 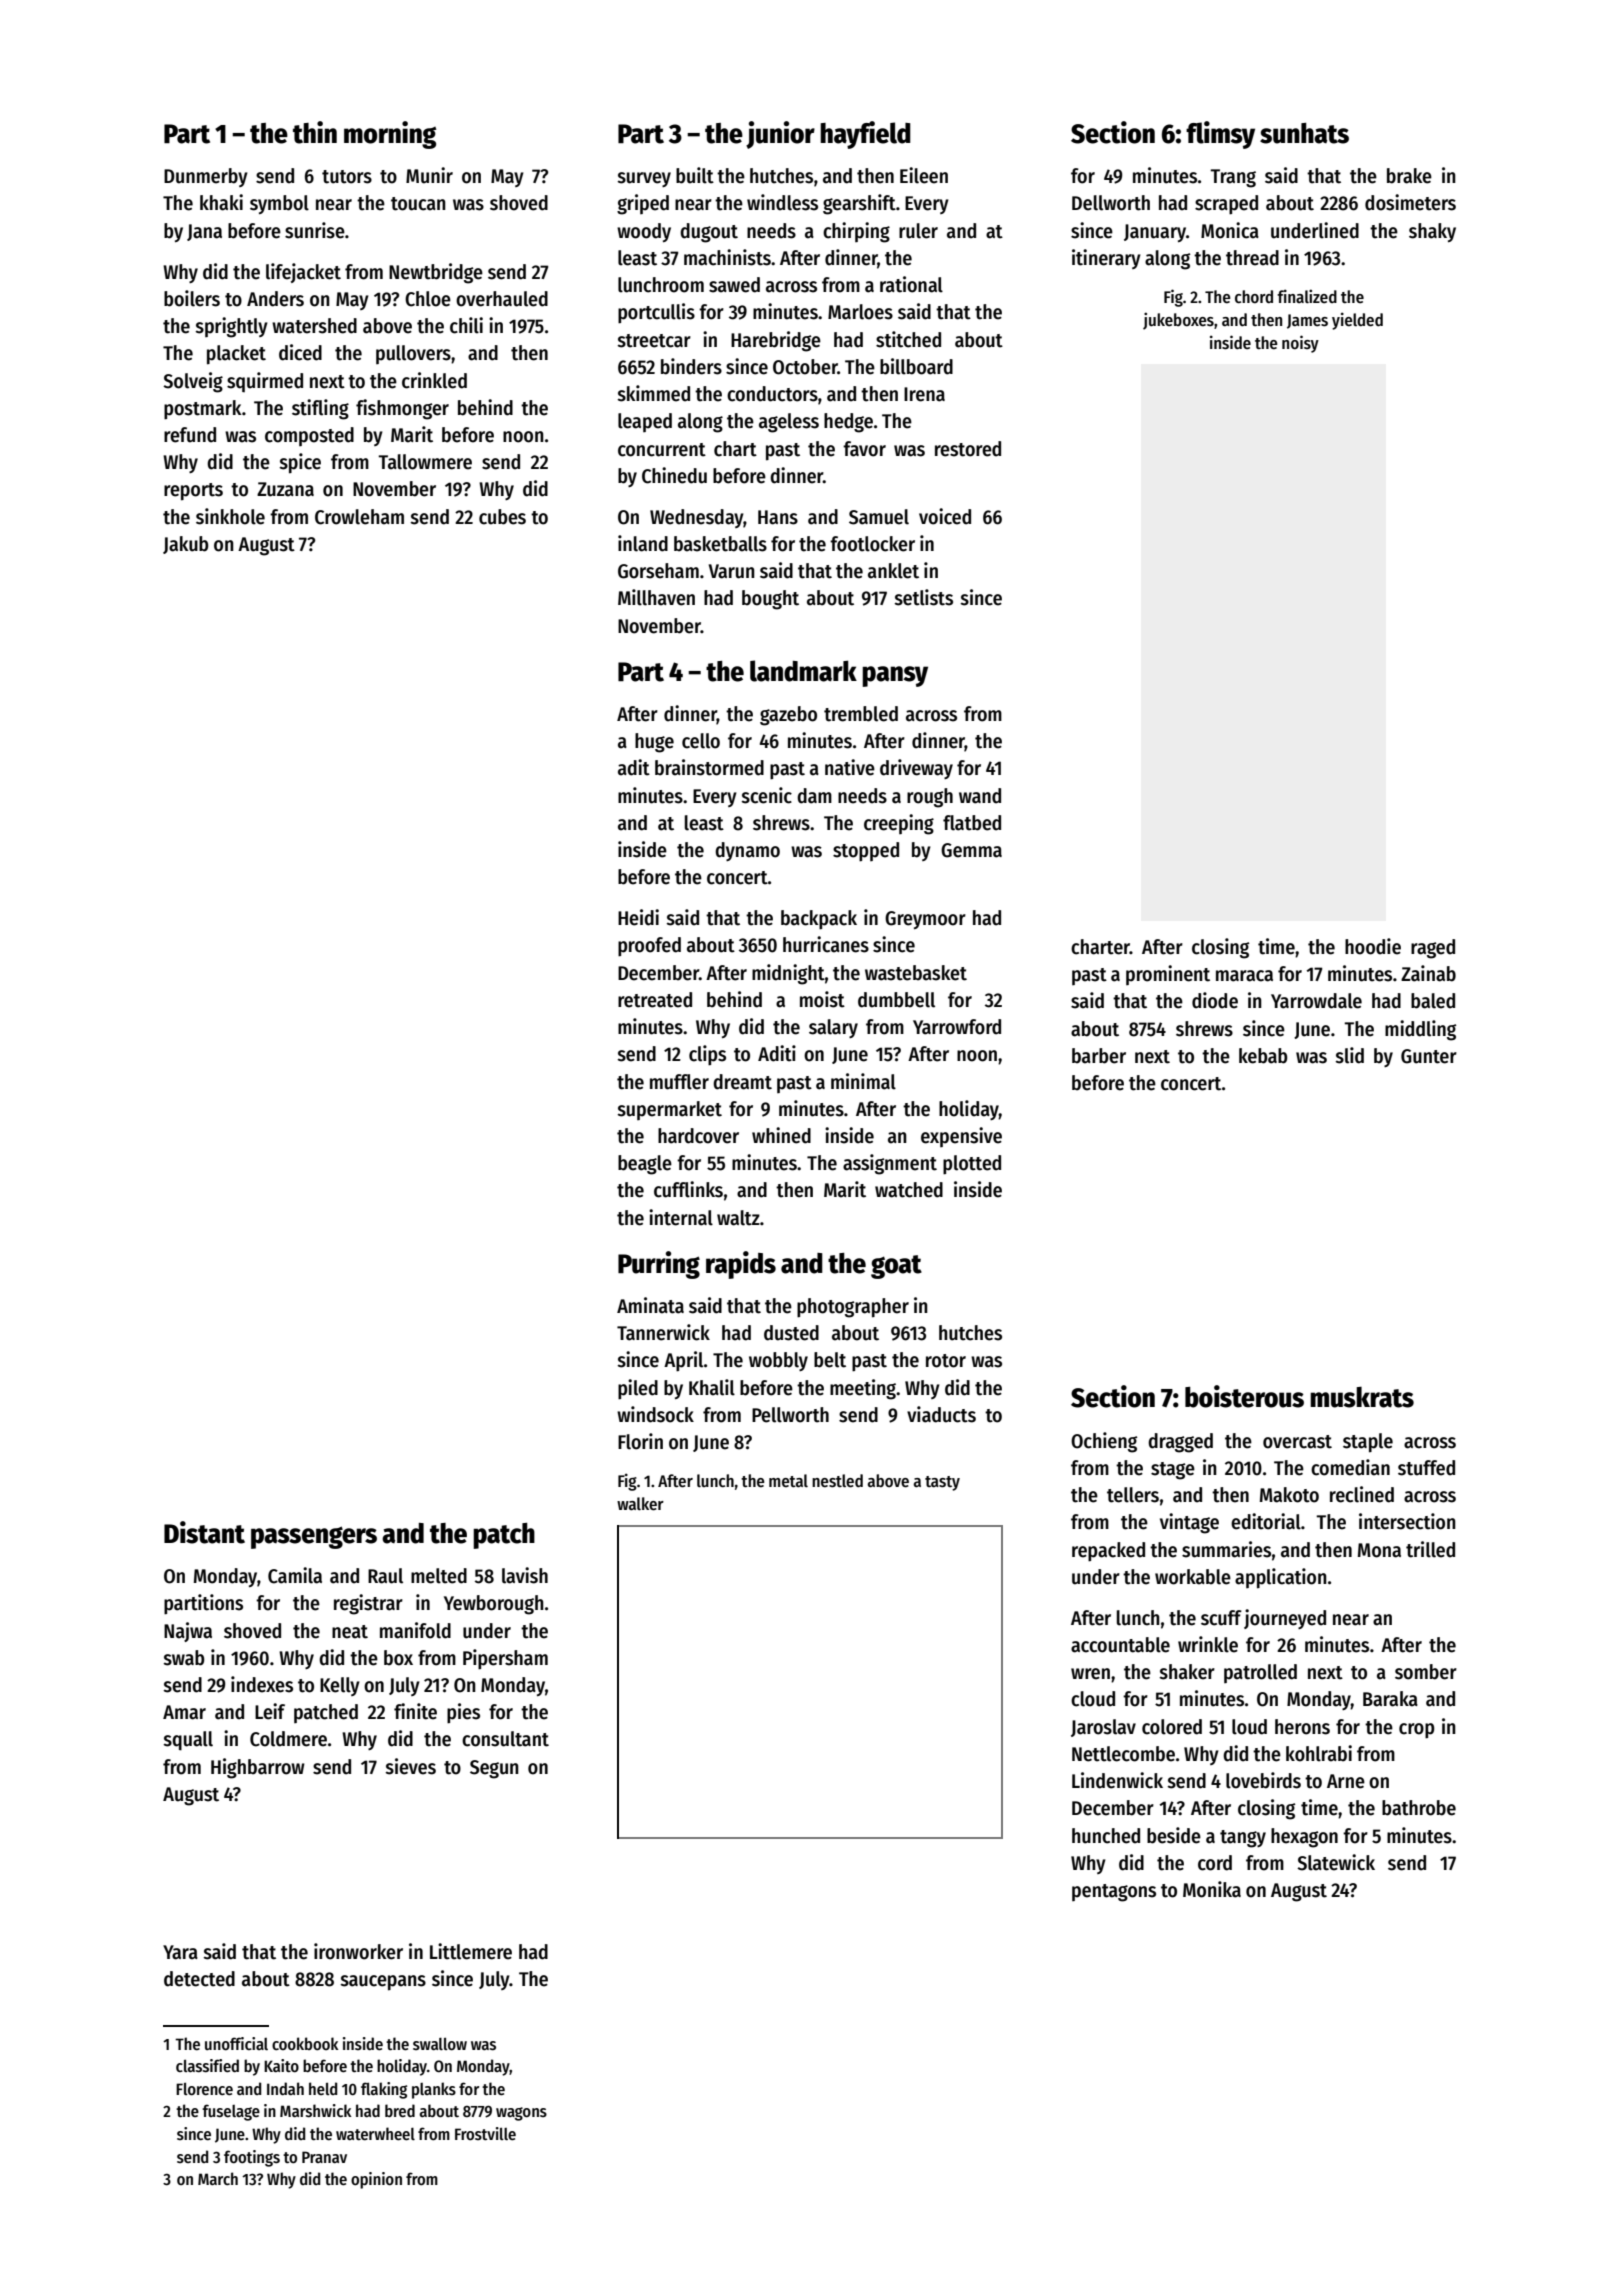 What do you see at coordinates (218, 2178) in the image?
I see `March` at bounding box center [218, 2178].
